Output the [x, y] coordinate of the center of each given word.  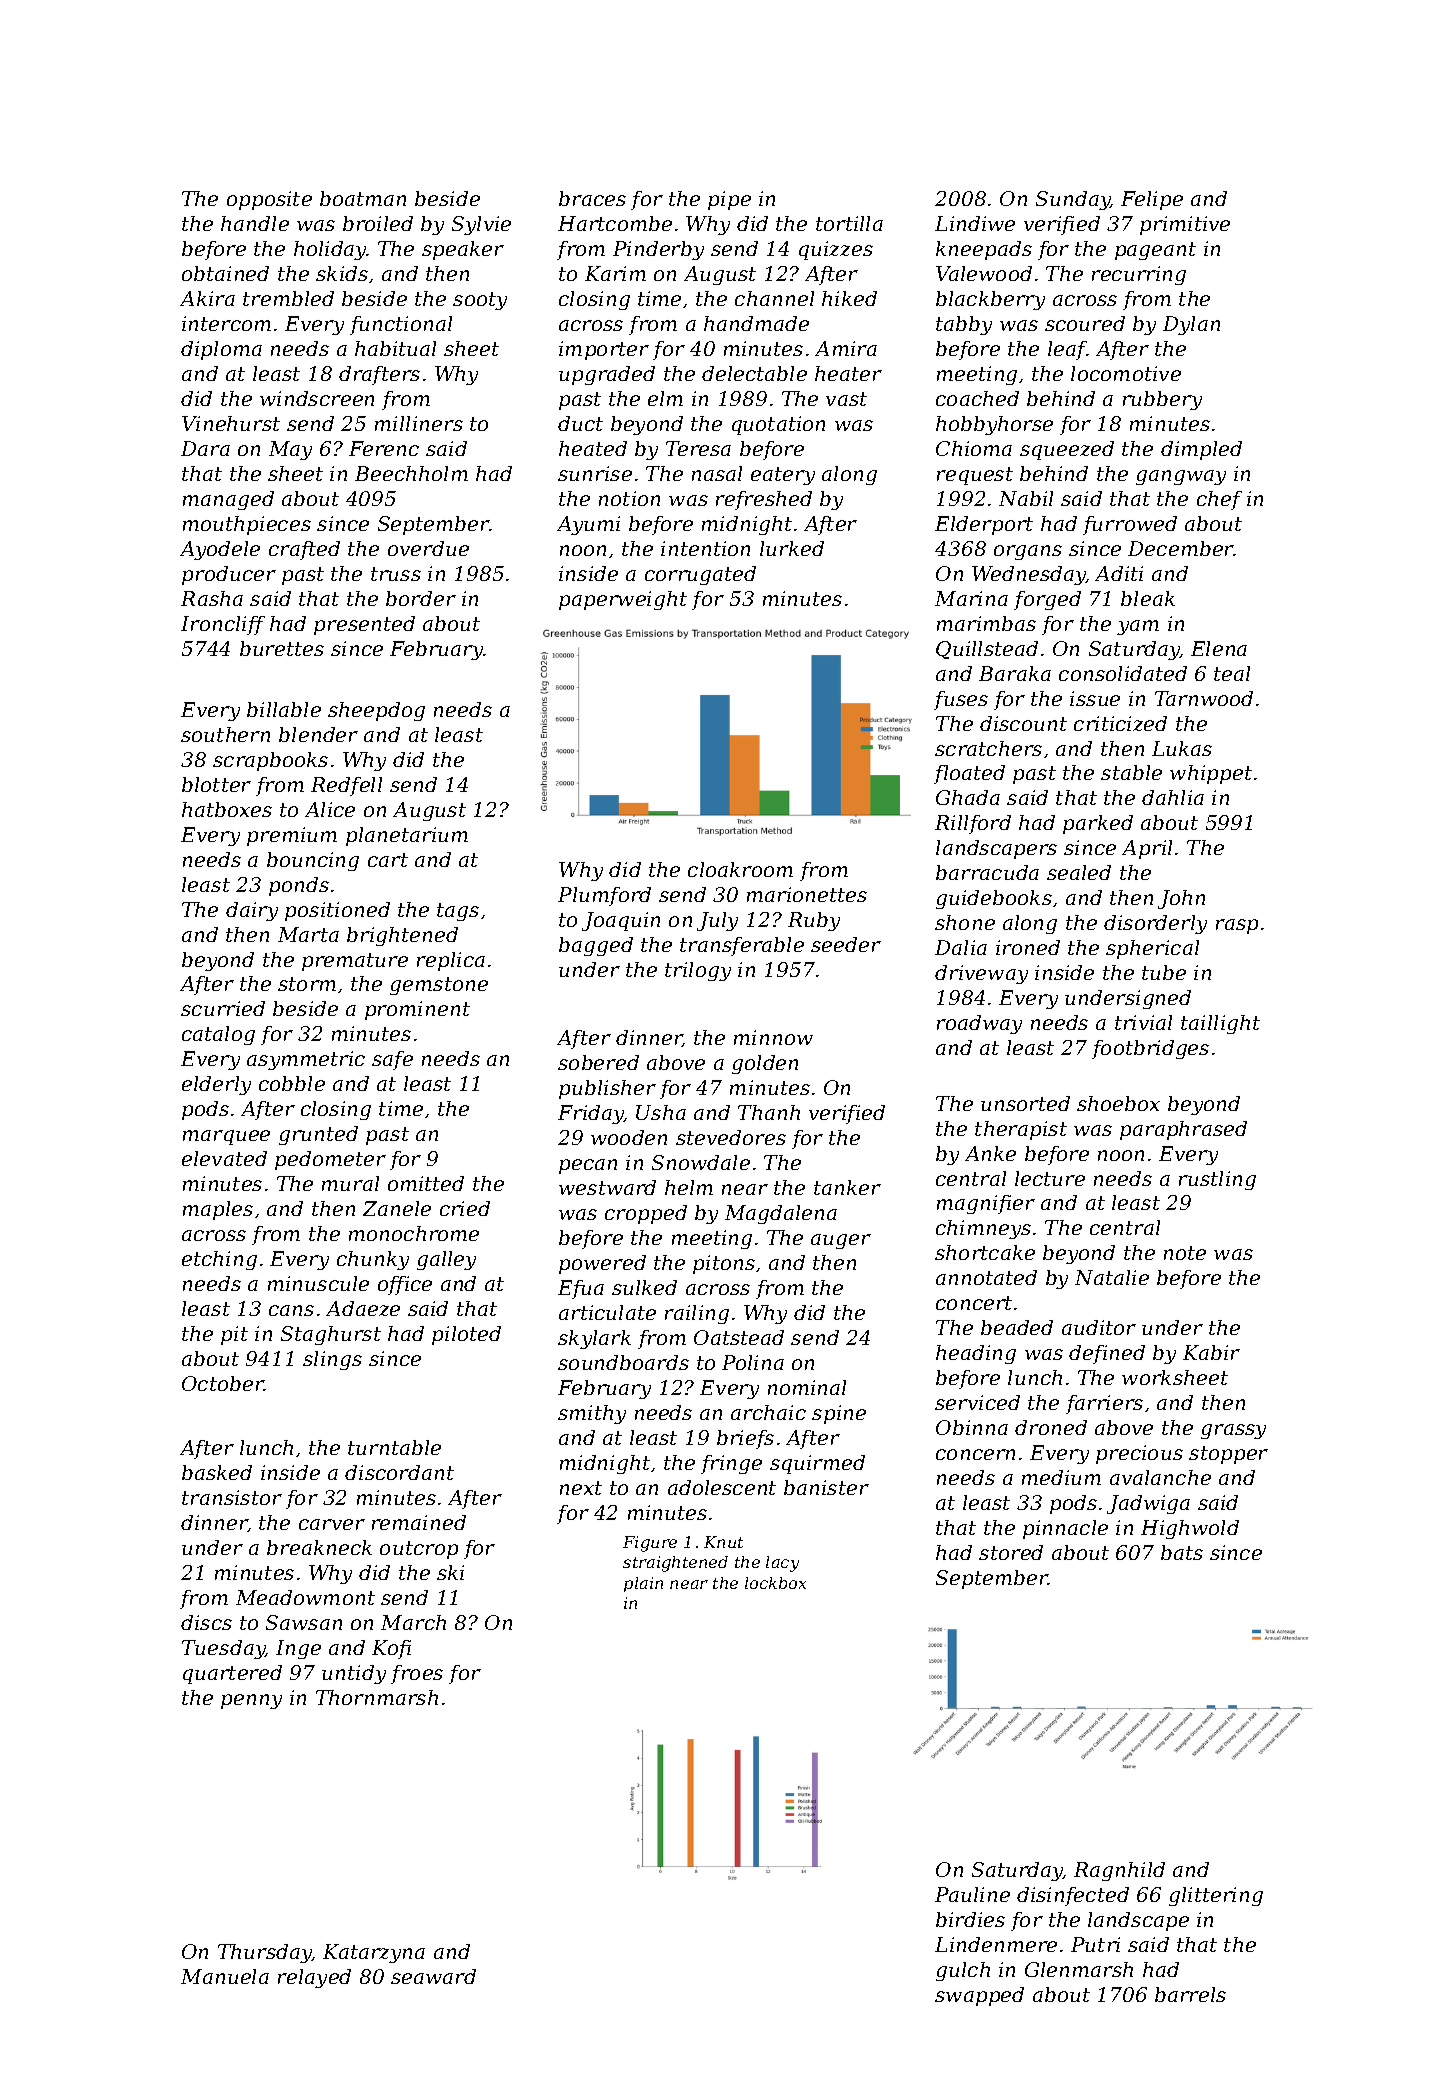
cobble [292, 1083]
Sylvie [481, 225]
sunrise [595, 473]
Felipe [1152, 200]
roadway [979, 1024]
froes [417, 1674]
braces [592, 198]
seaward [433, 1976]
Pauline [972, 1894]
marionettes [807, 894]
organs [1028, 552]
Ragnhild [1119, 1871]
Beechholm [411, 473]
